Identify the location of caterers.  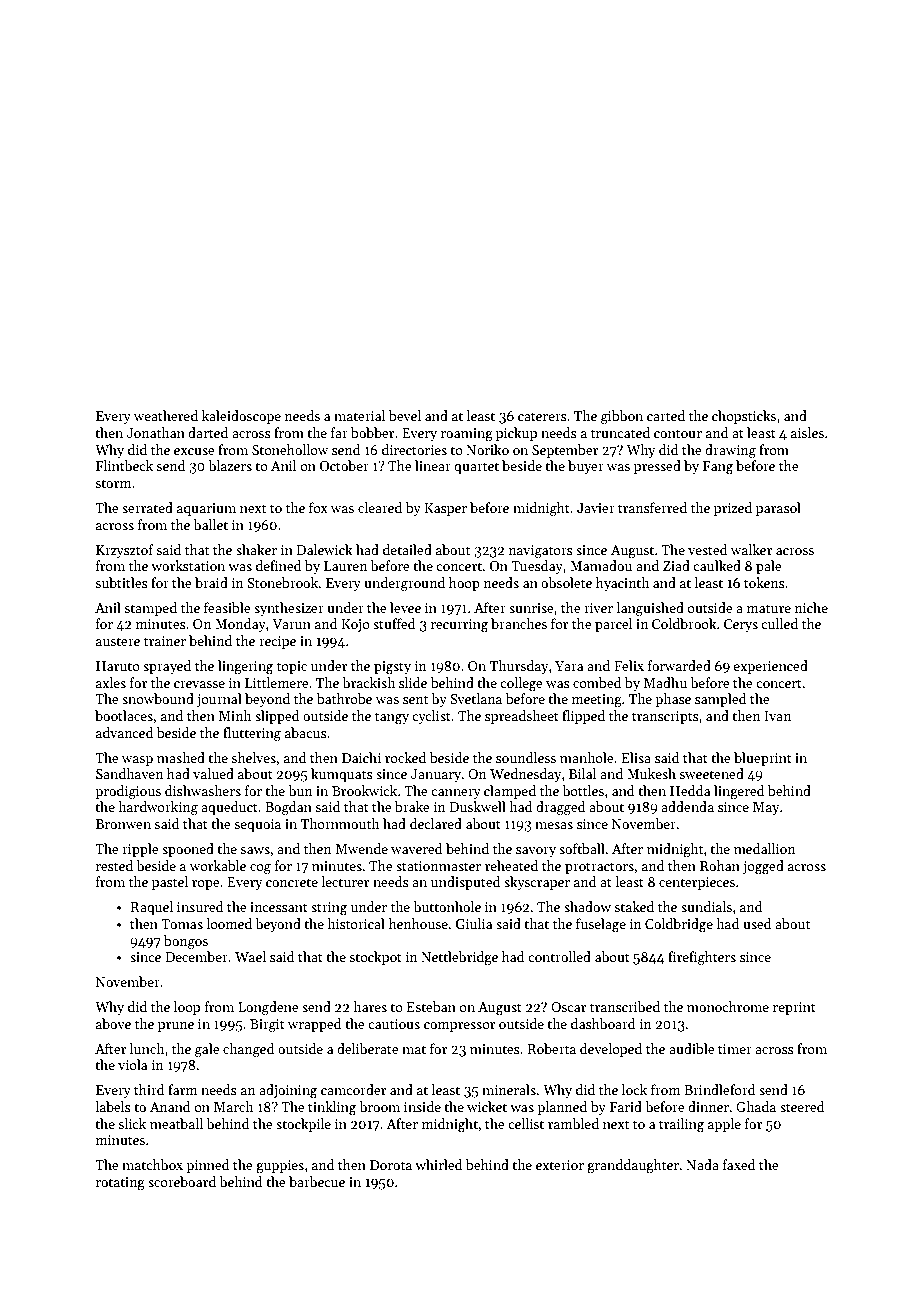
(542, 416).
